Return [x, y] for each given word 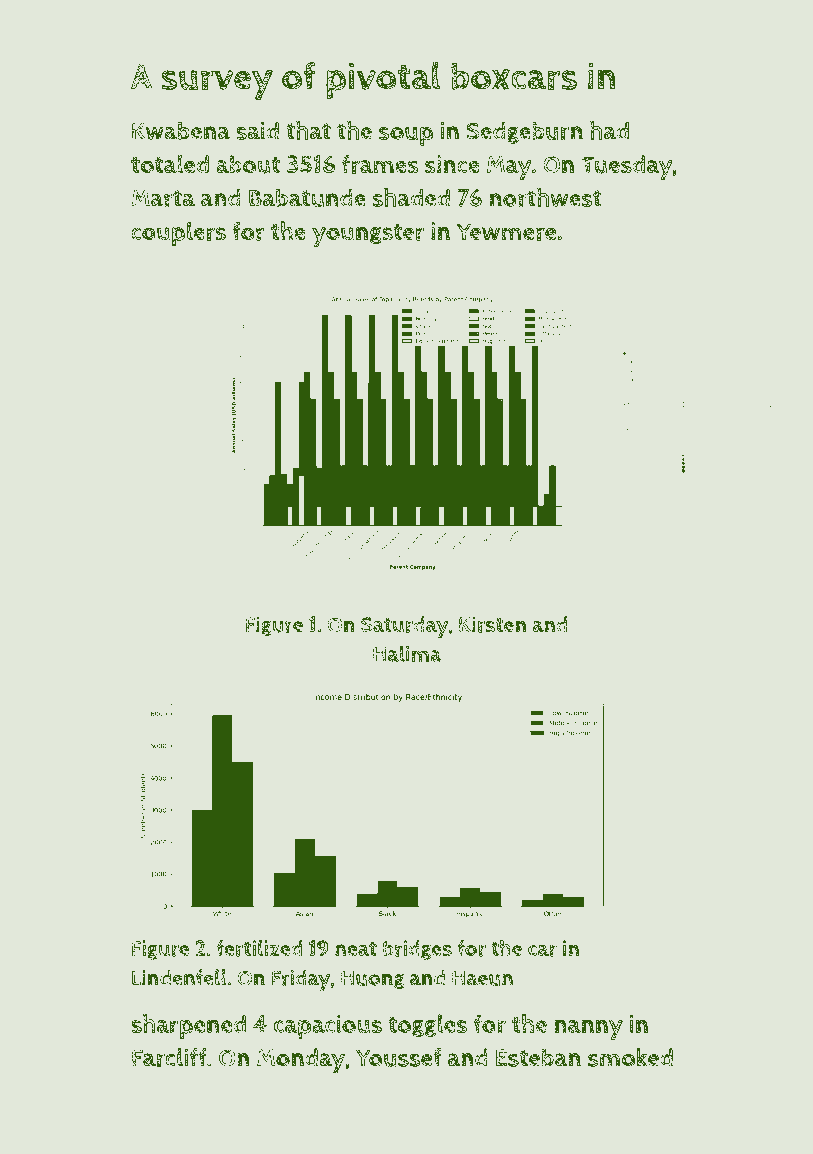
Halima [407, 653]
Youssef [399, 1057]
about [248, 164]
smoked [630, 1057]
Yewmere [506, 232]
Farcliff [169, 1057]
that [308, 130]
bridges [417, 950]
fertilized [259, 948]
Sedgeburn [524, 132]
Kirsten [492, 624]
